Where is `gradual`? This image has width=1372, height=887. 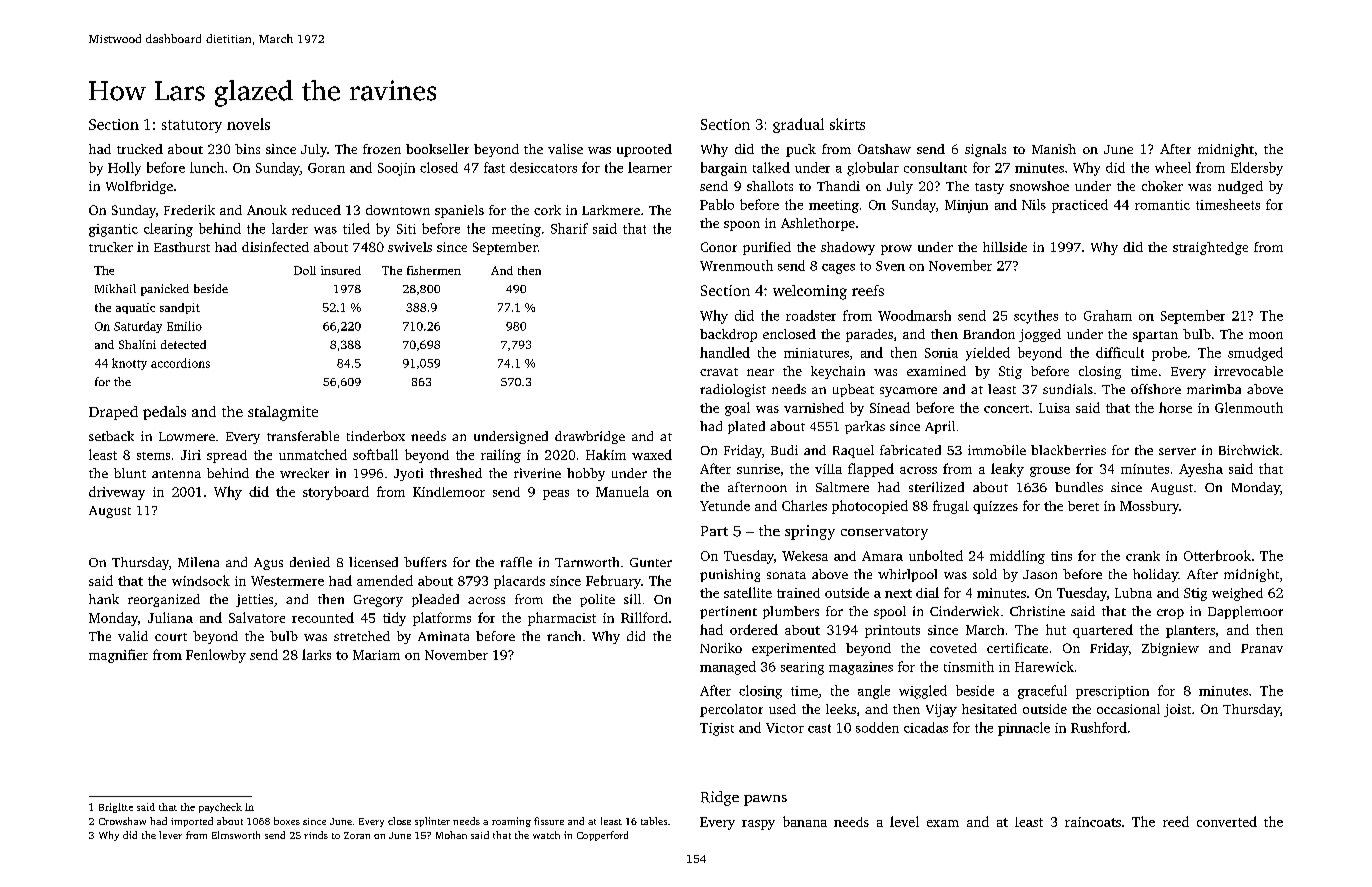 gradual is located at coordinates (798, 125).
